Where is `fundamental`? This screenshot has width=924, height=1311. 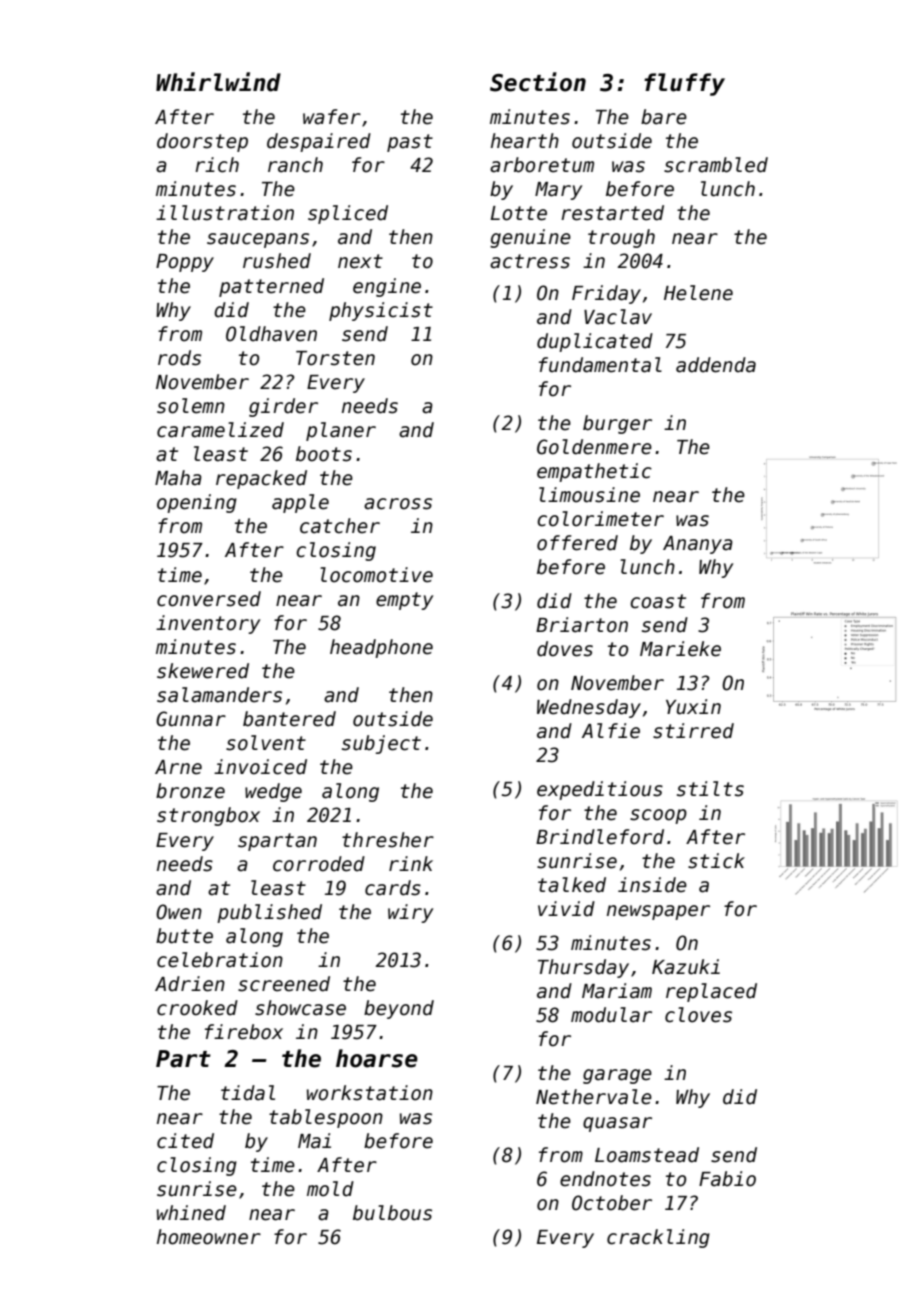 fundamental is located at coordinates (600, 365).
